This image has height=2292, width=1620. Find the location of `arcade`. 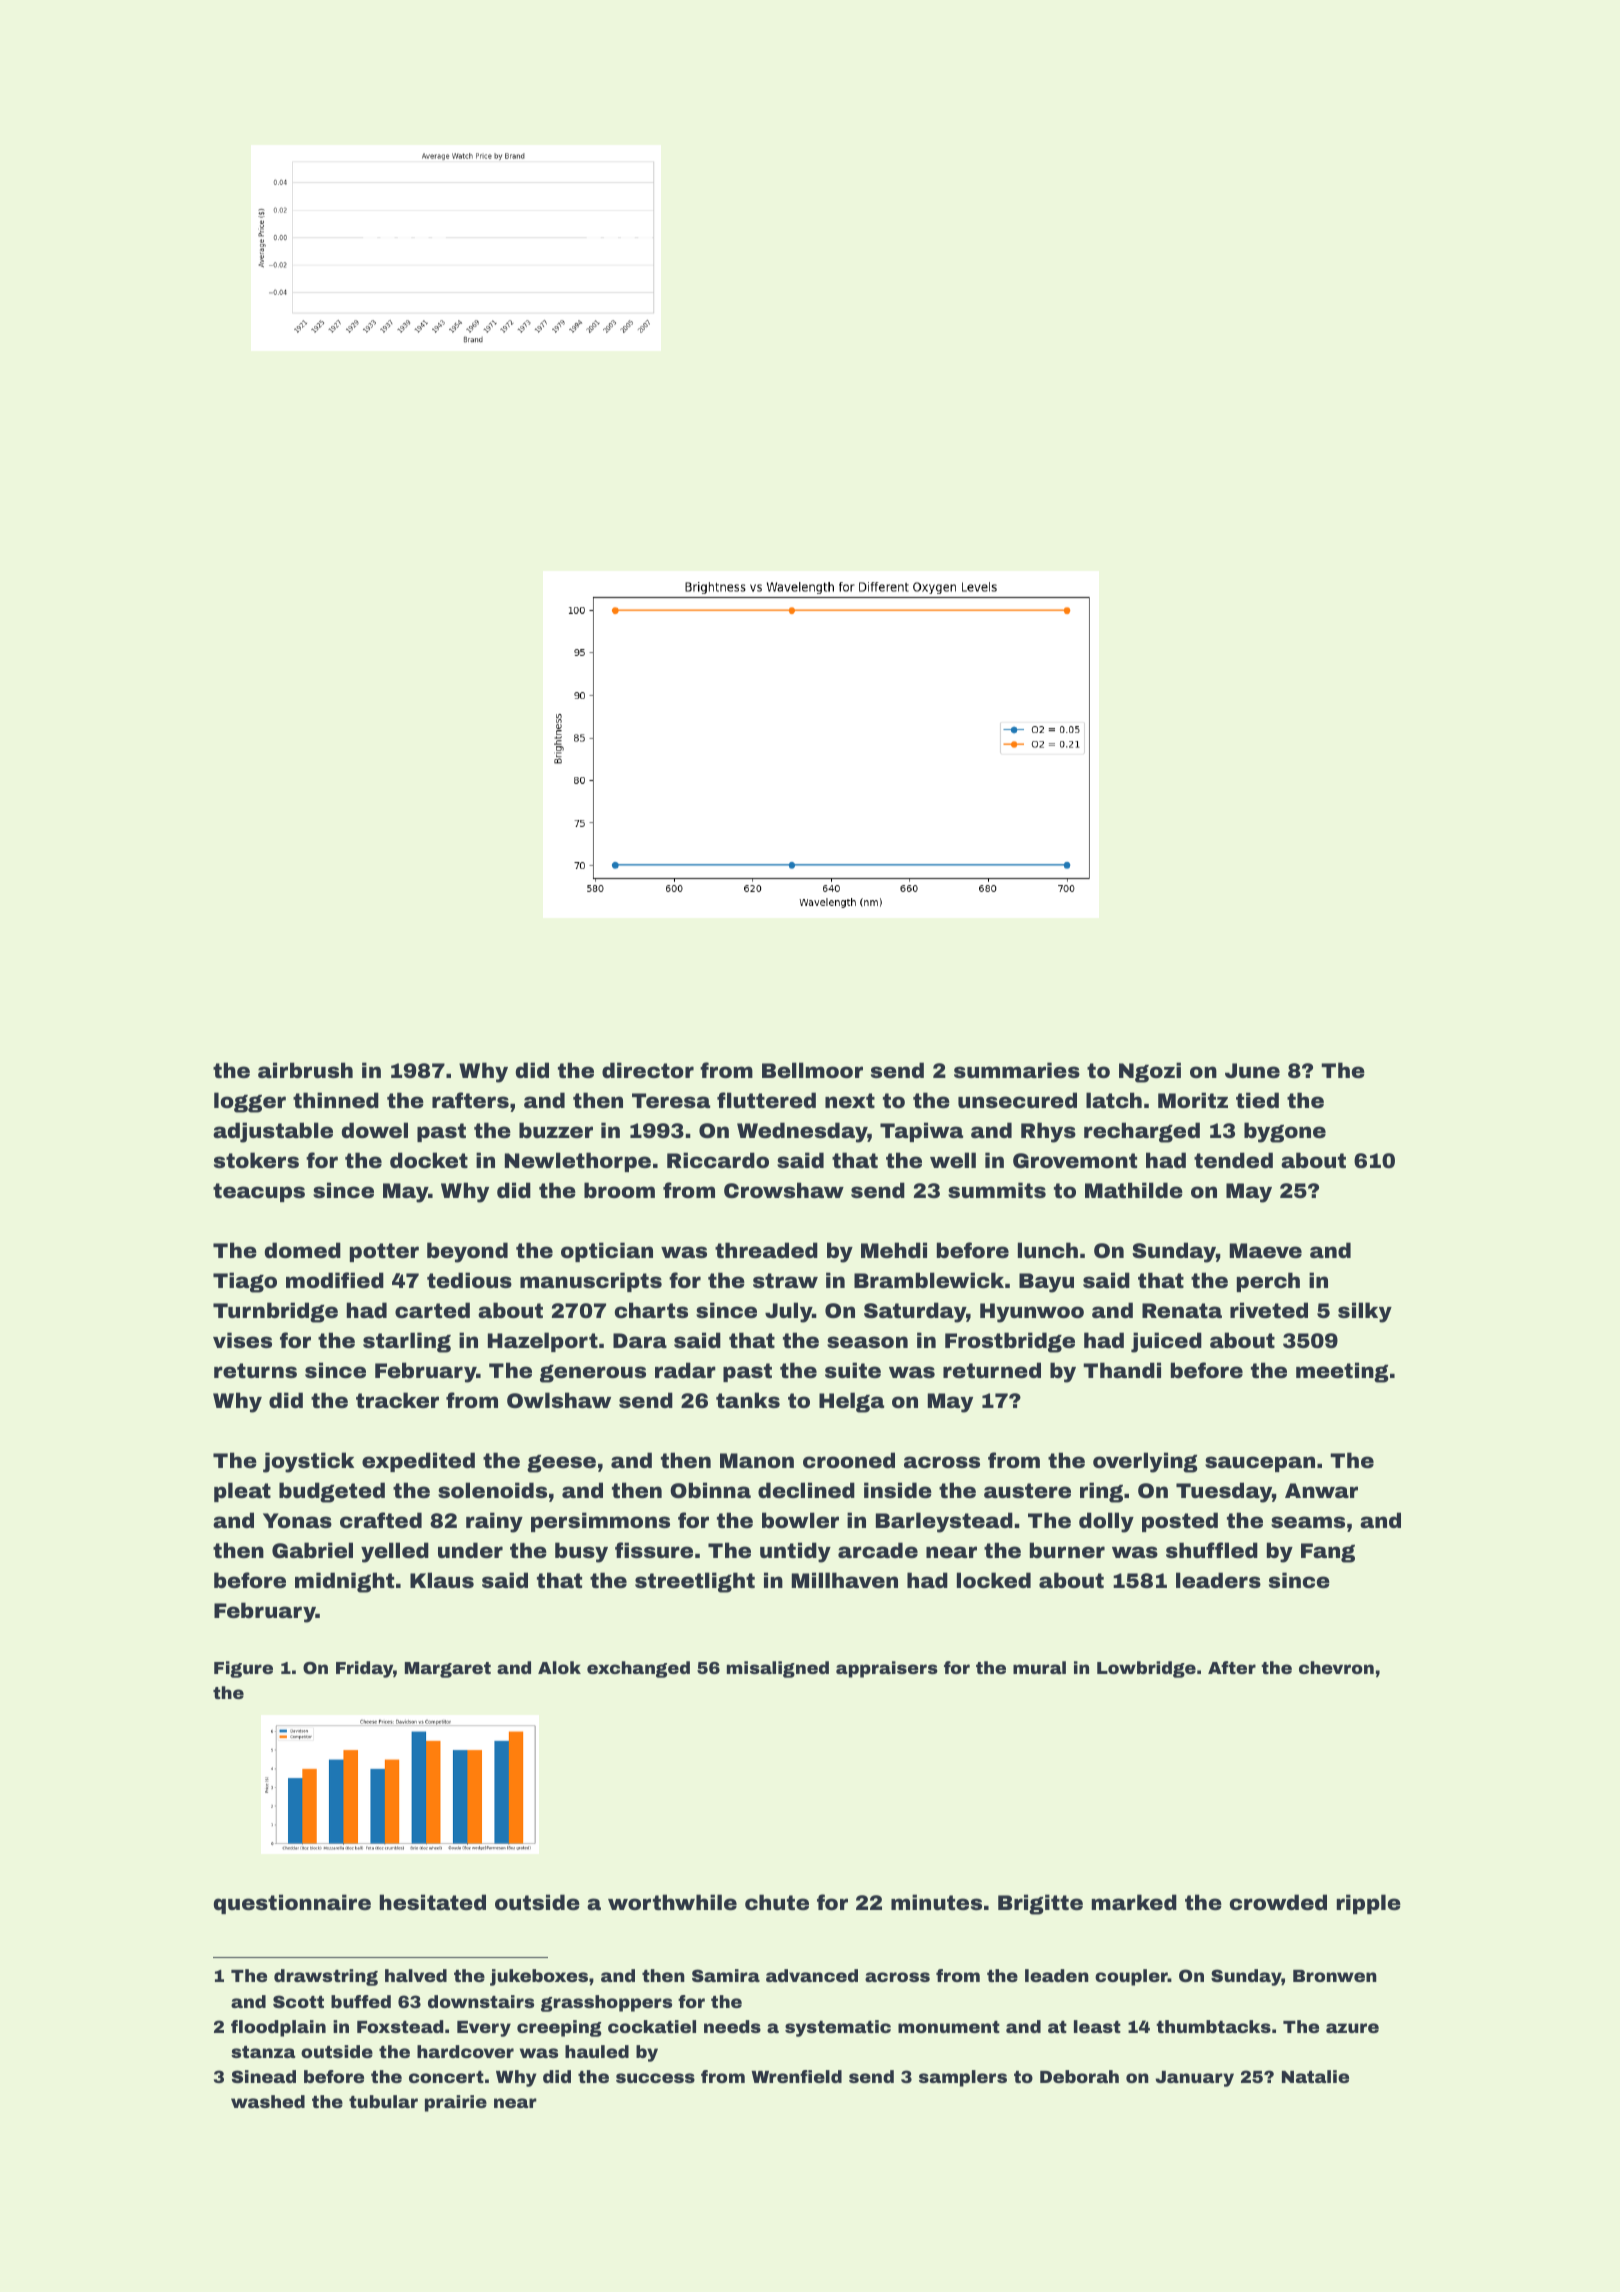

arcade is located at coordinates (878, 1550).
